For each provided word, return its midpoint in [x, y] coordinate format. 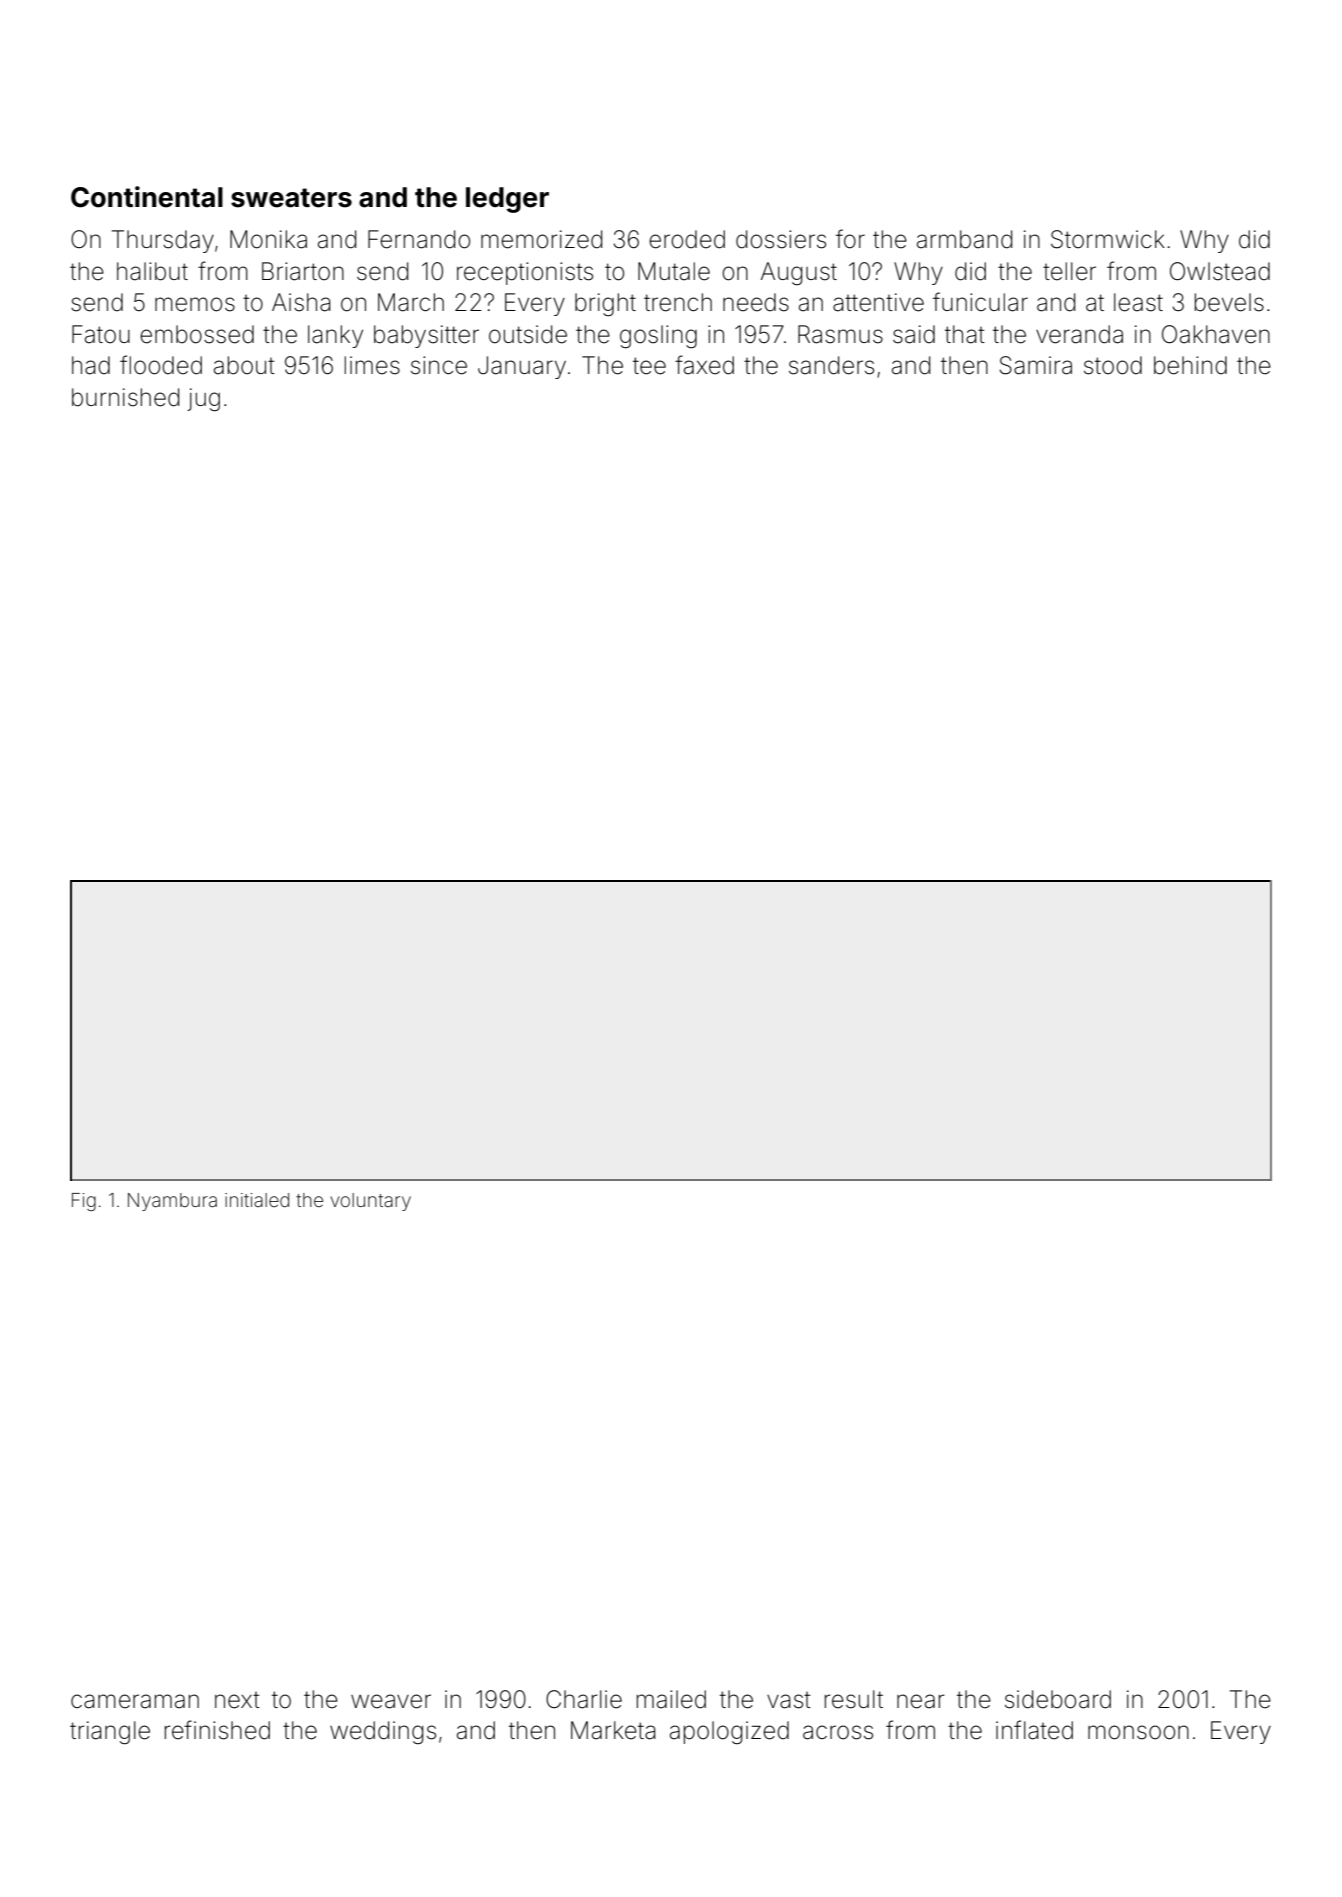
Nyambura [172, 1202]
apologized [729, 1732]
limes [372, 365]
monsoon [1138, 1732]
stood [1113, 365]
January [522, 367]
